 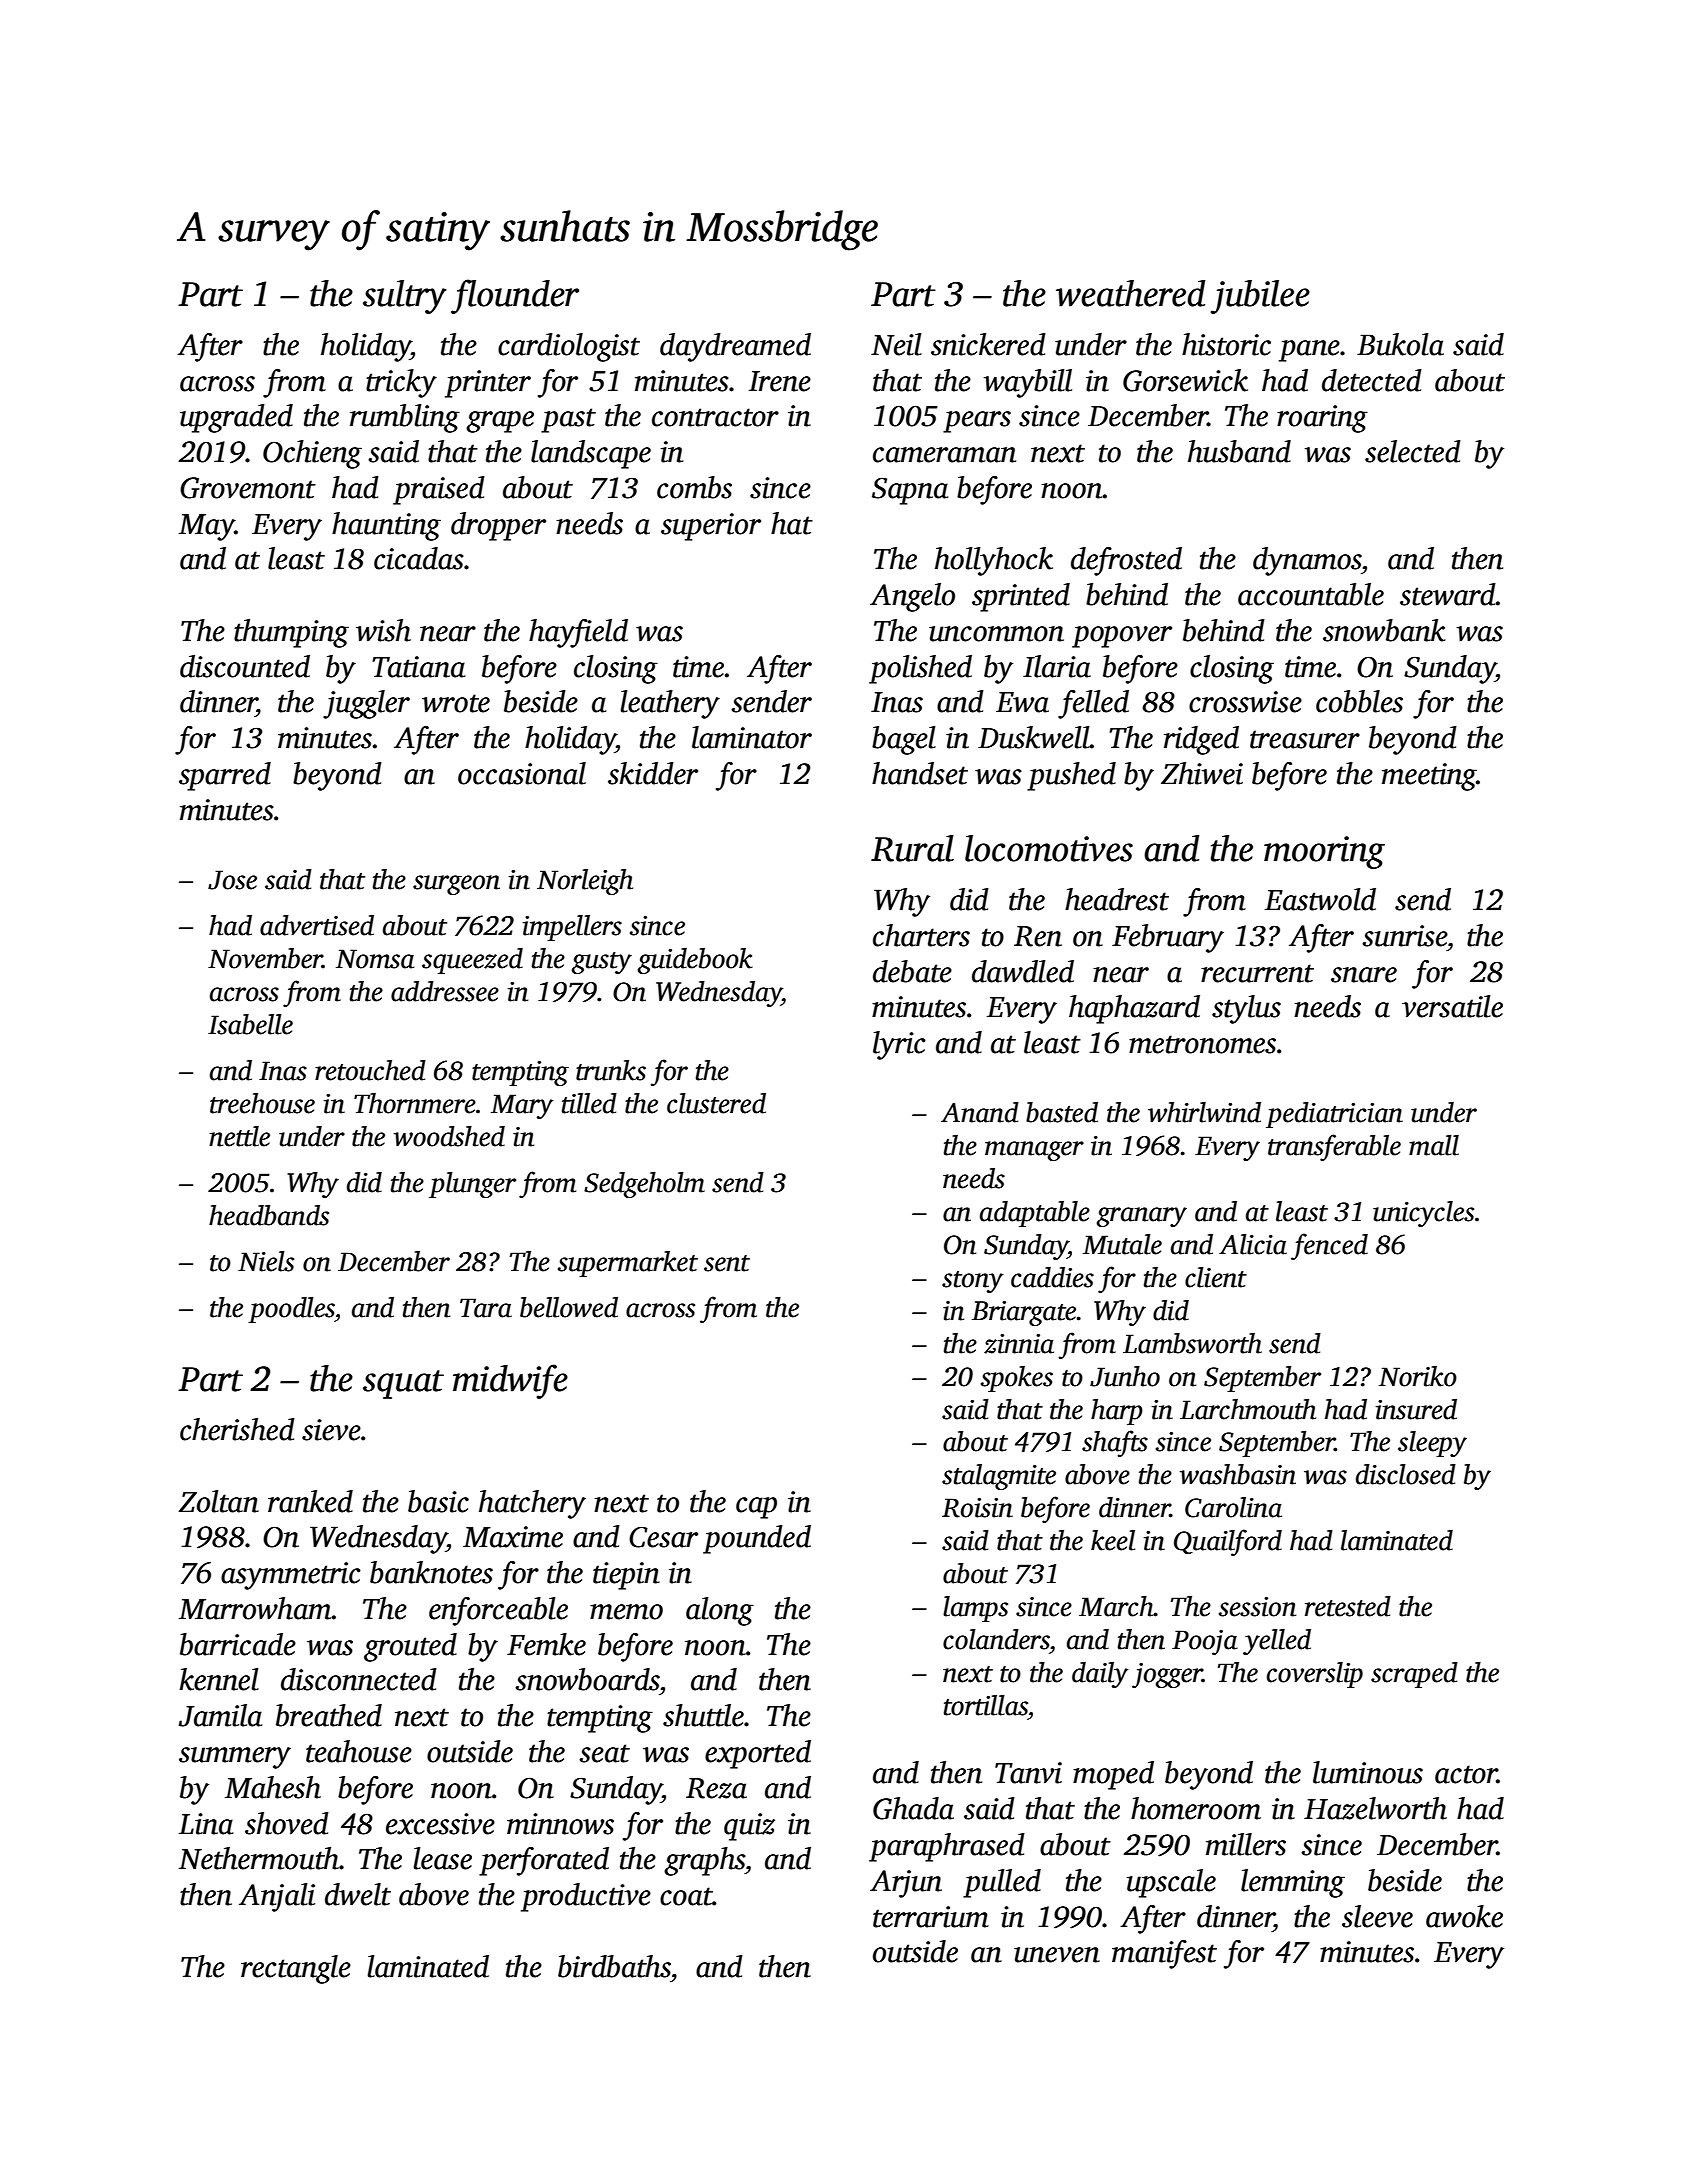 What do you see at coordinates (727, 1263) in the image?
I see `sent` at bounding box center [727, 1263].
